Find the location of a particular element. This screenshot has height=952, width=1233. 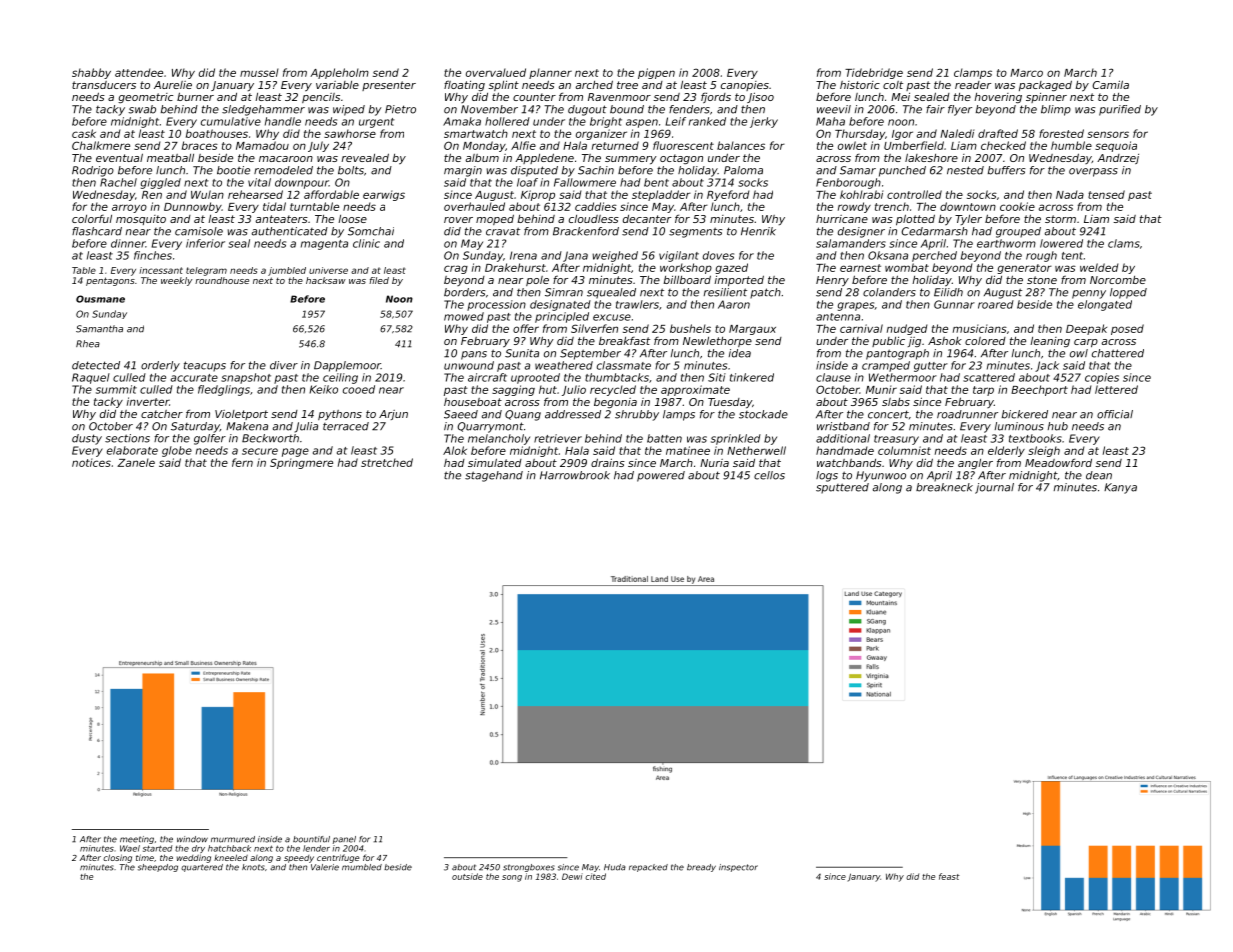

Mamadou is located at coordinates (262, 145).
